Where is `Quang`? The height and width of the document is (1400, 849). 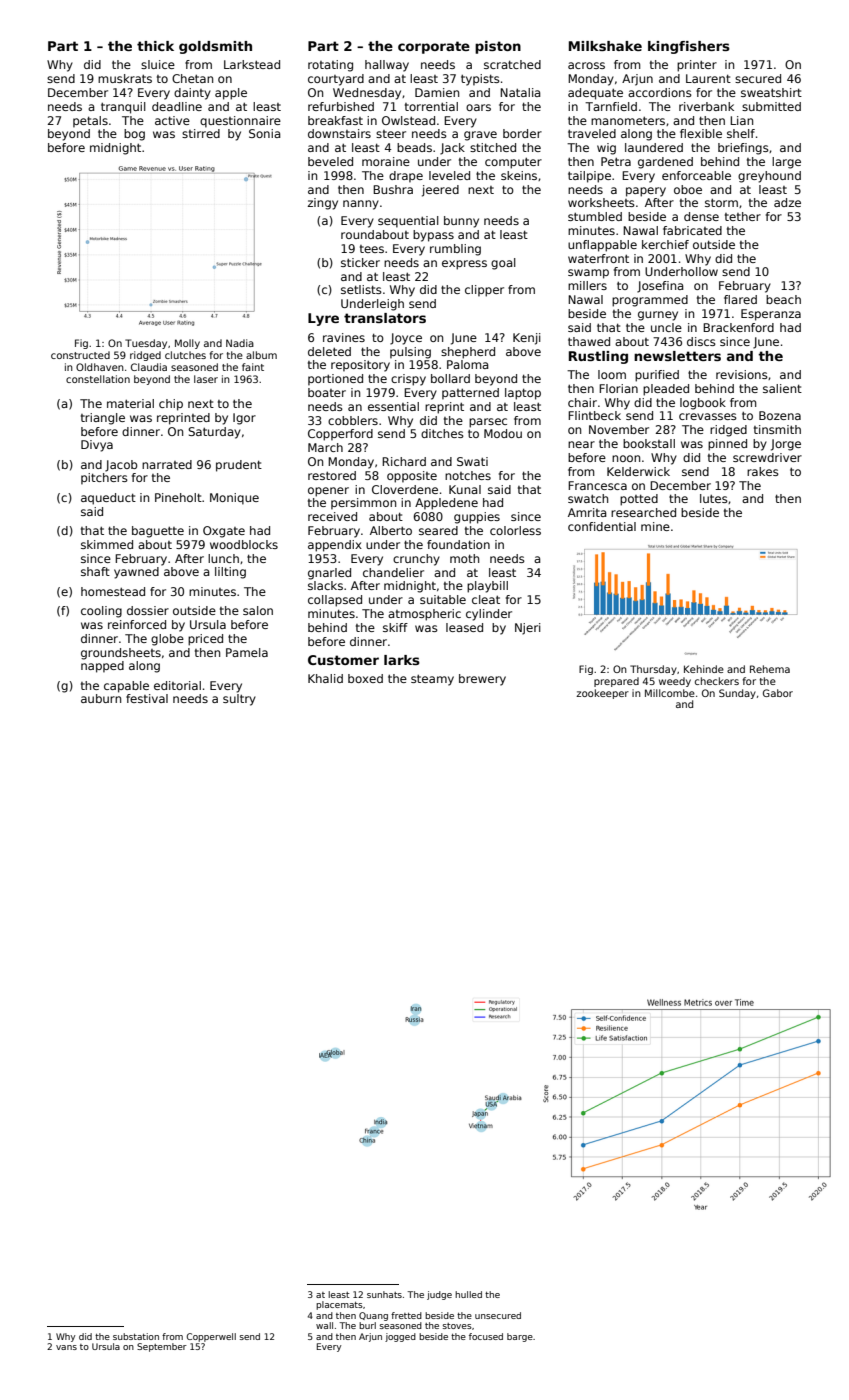
Quang is located at coordinates (373, 1316).
